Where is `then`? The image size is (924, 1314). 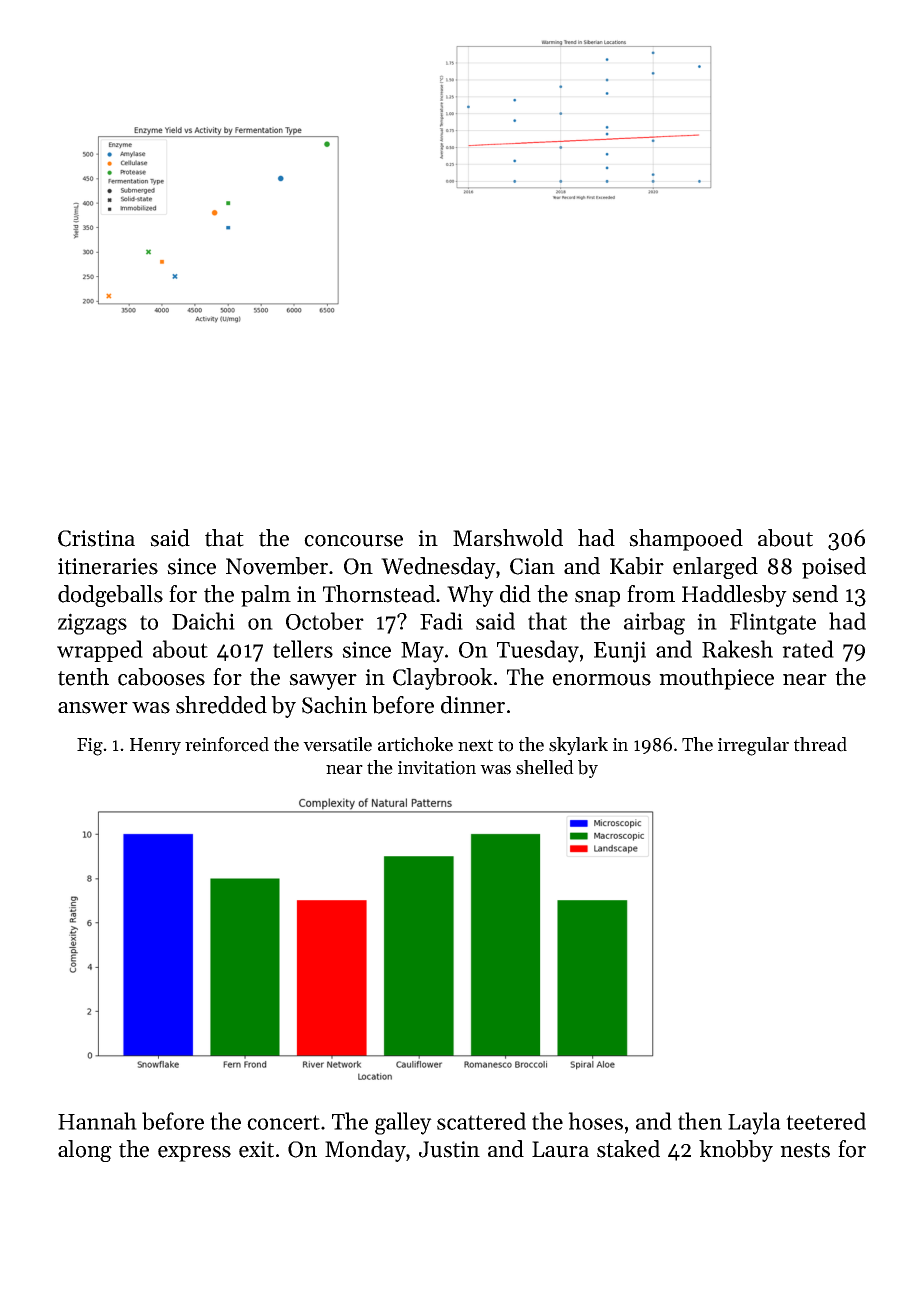 then is located at coordinates (700, 1121).
